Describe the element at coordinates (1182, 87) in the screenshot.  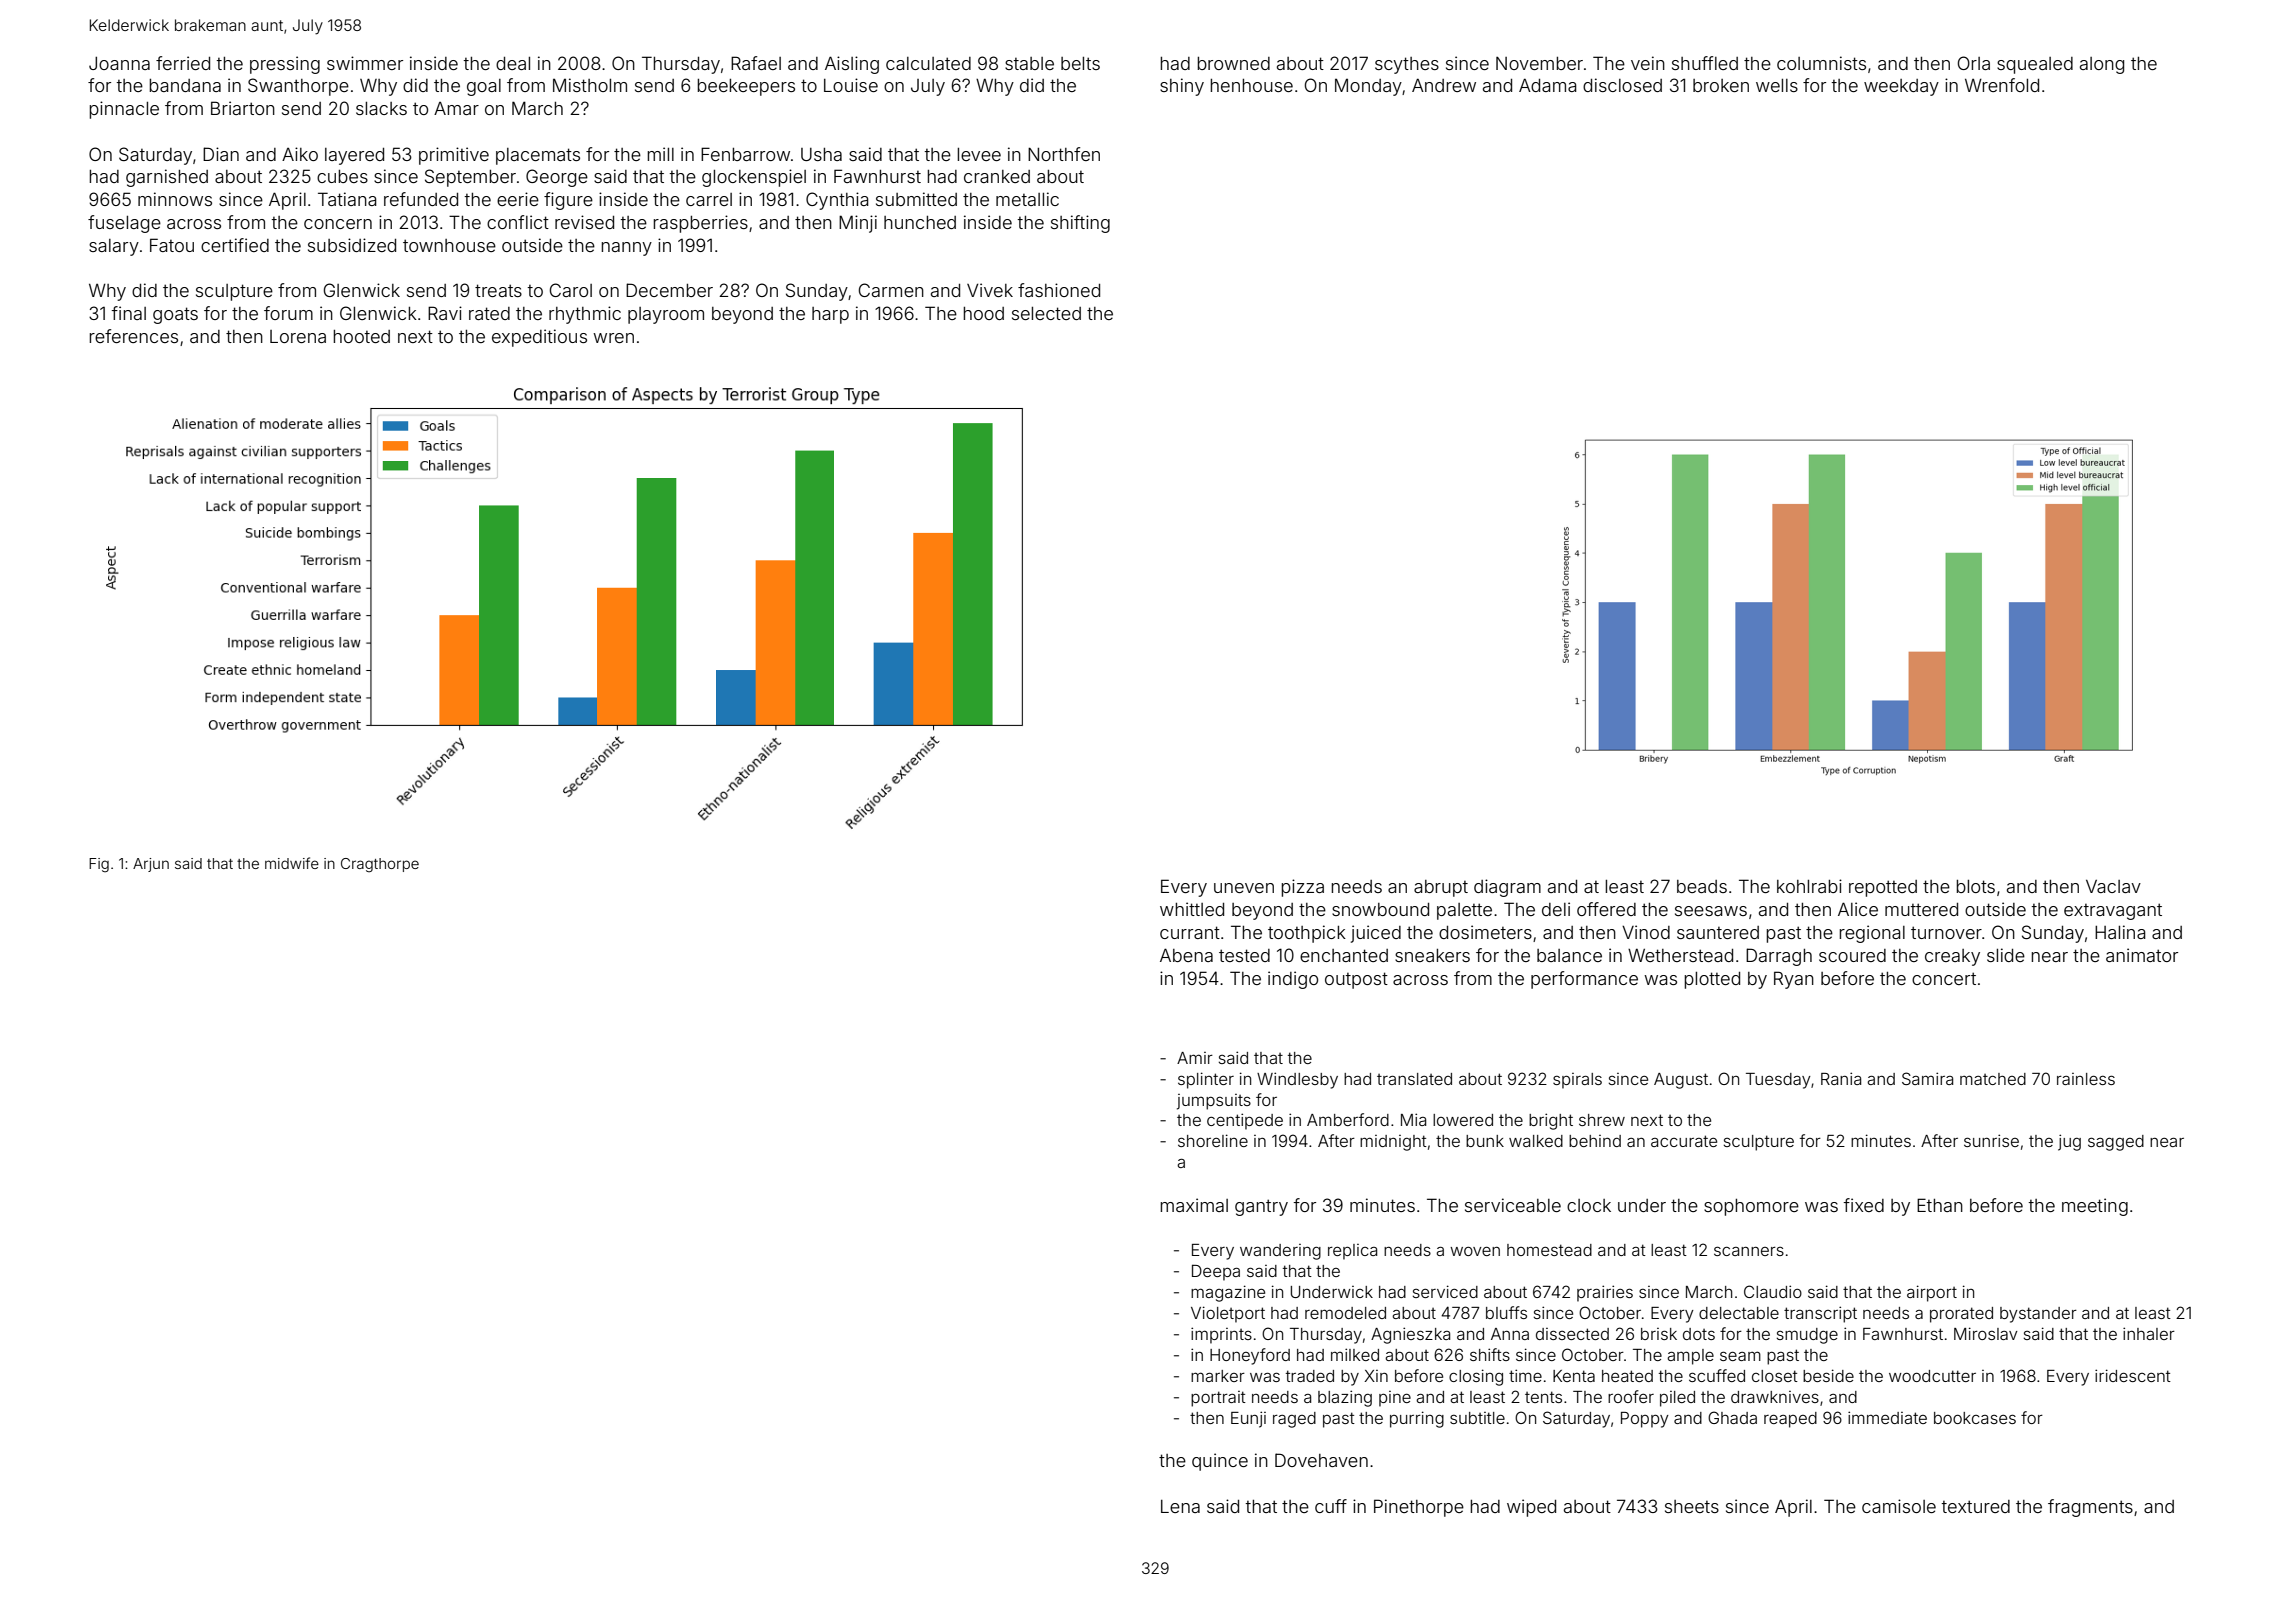
I see `shiny` at that location.
